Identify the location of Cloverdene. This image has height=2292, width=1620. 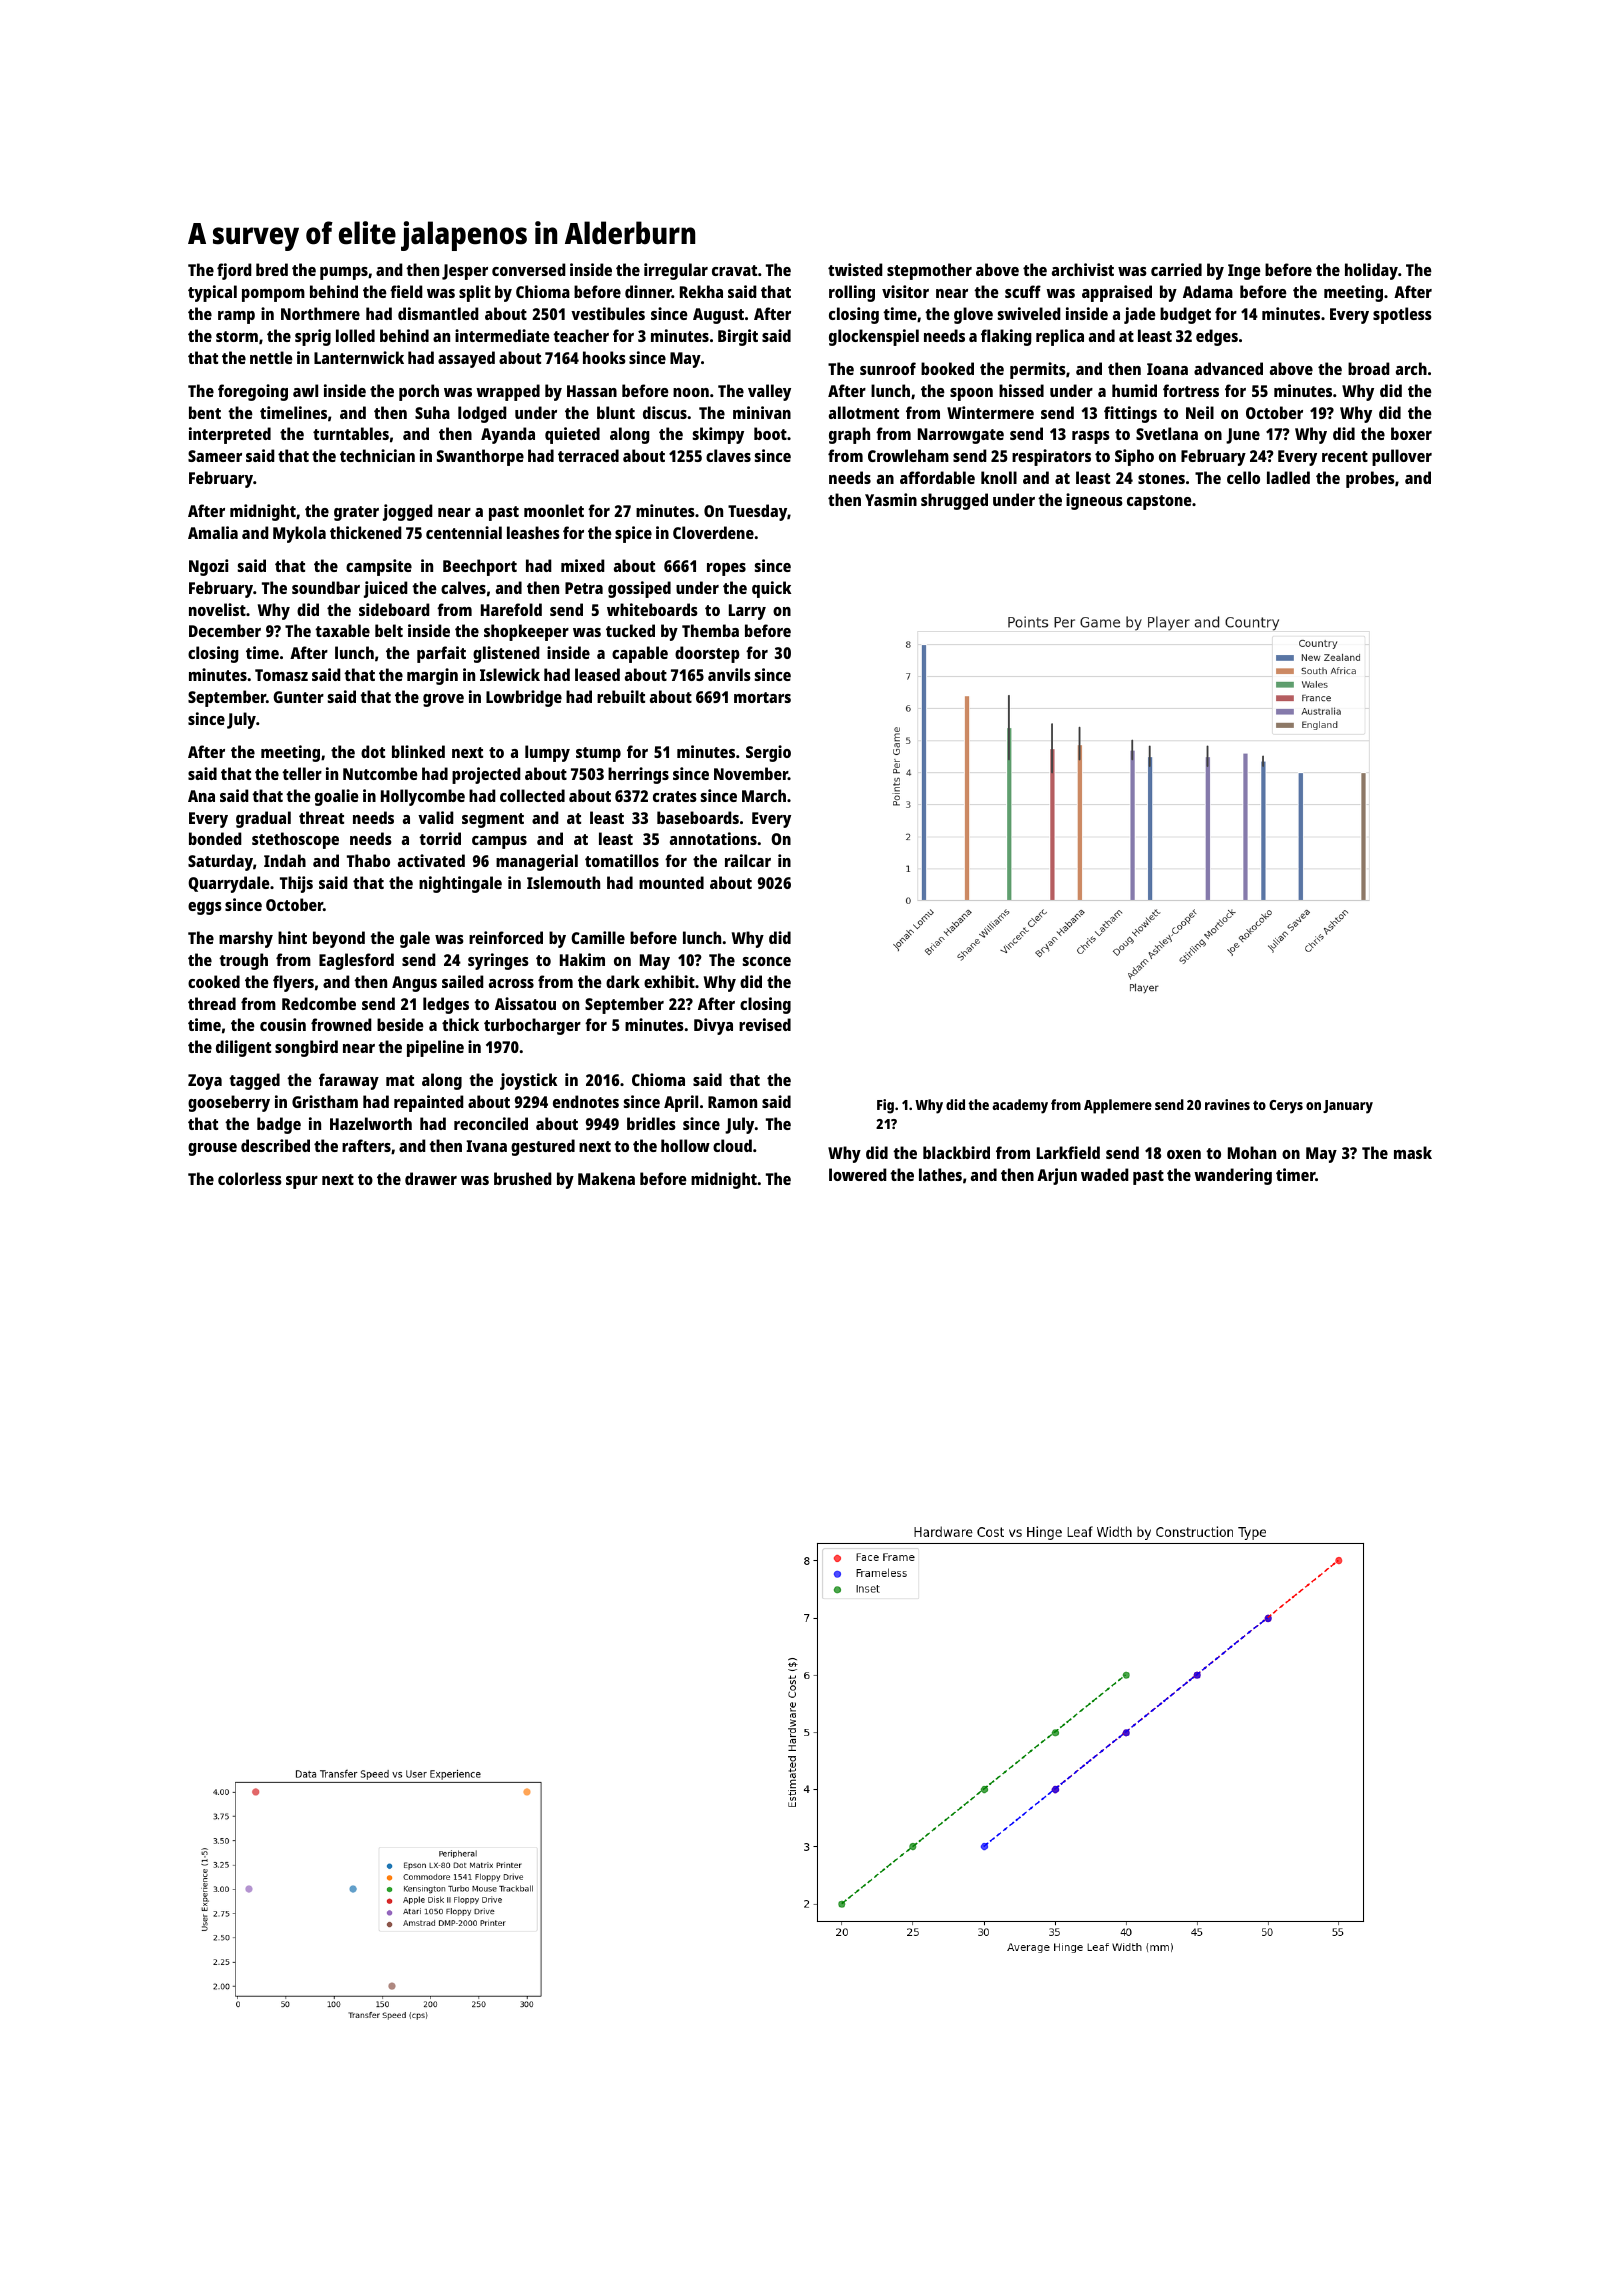
(713, 532).
